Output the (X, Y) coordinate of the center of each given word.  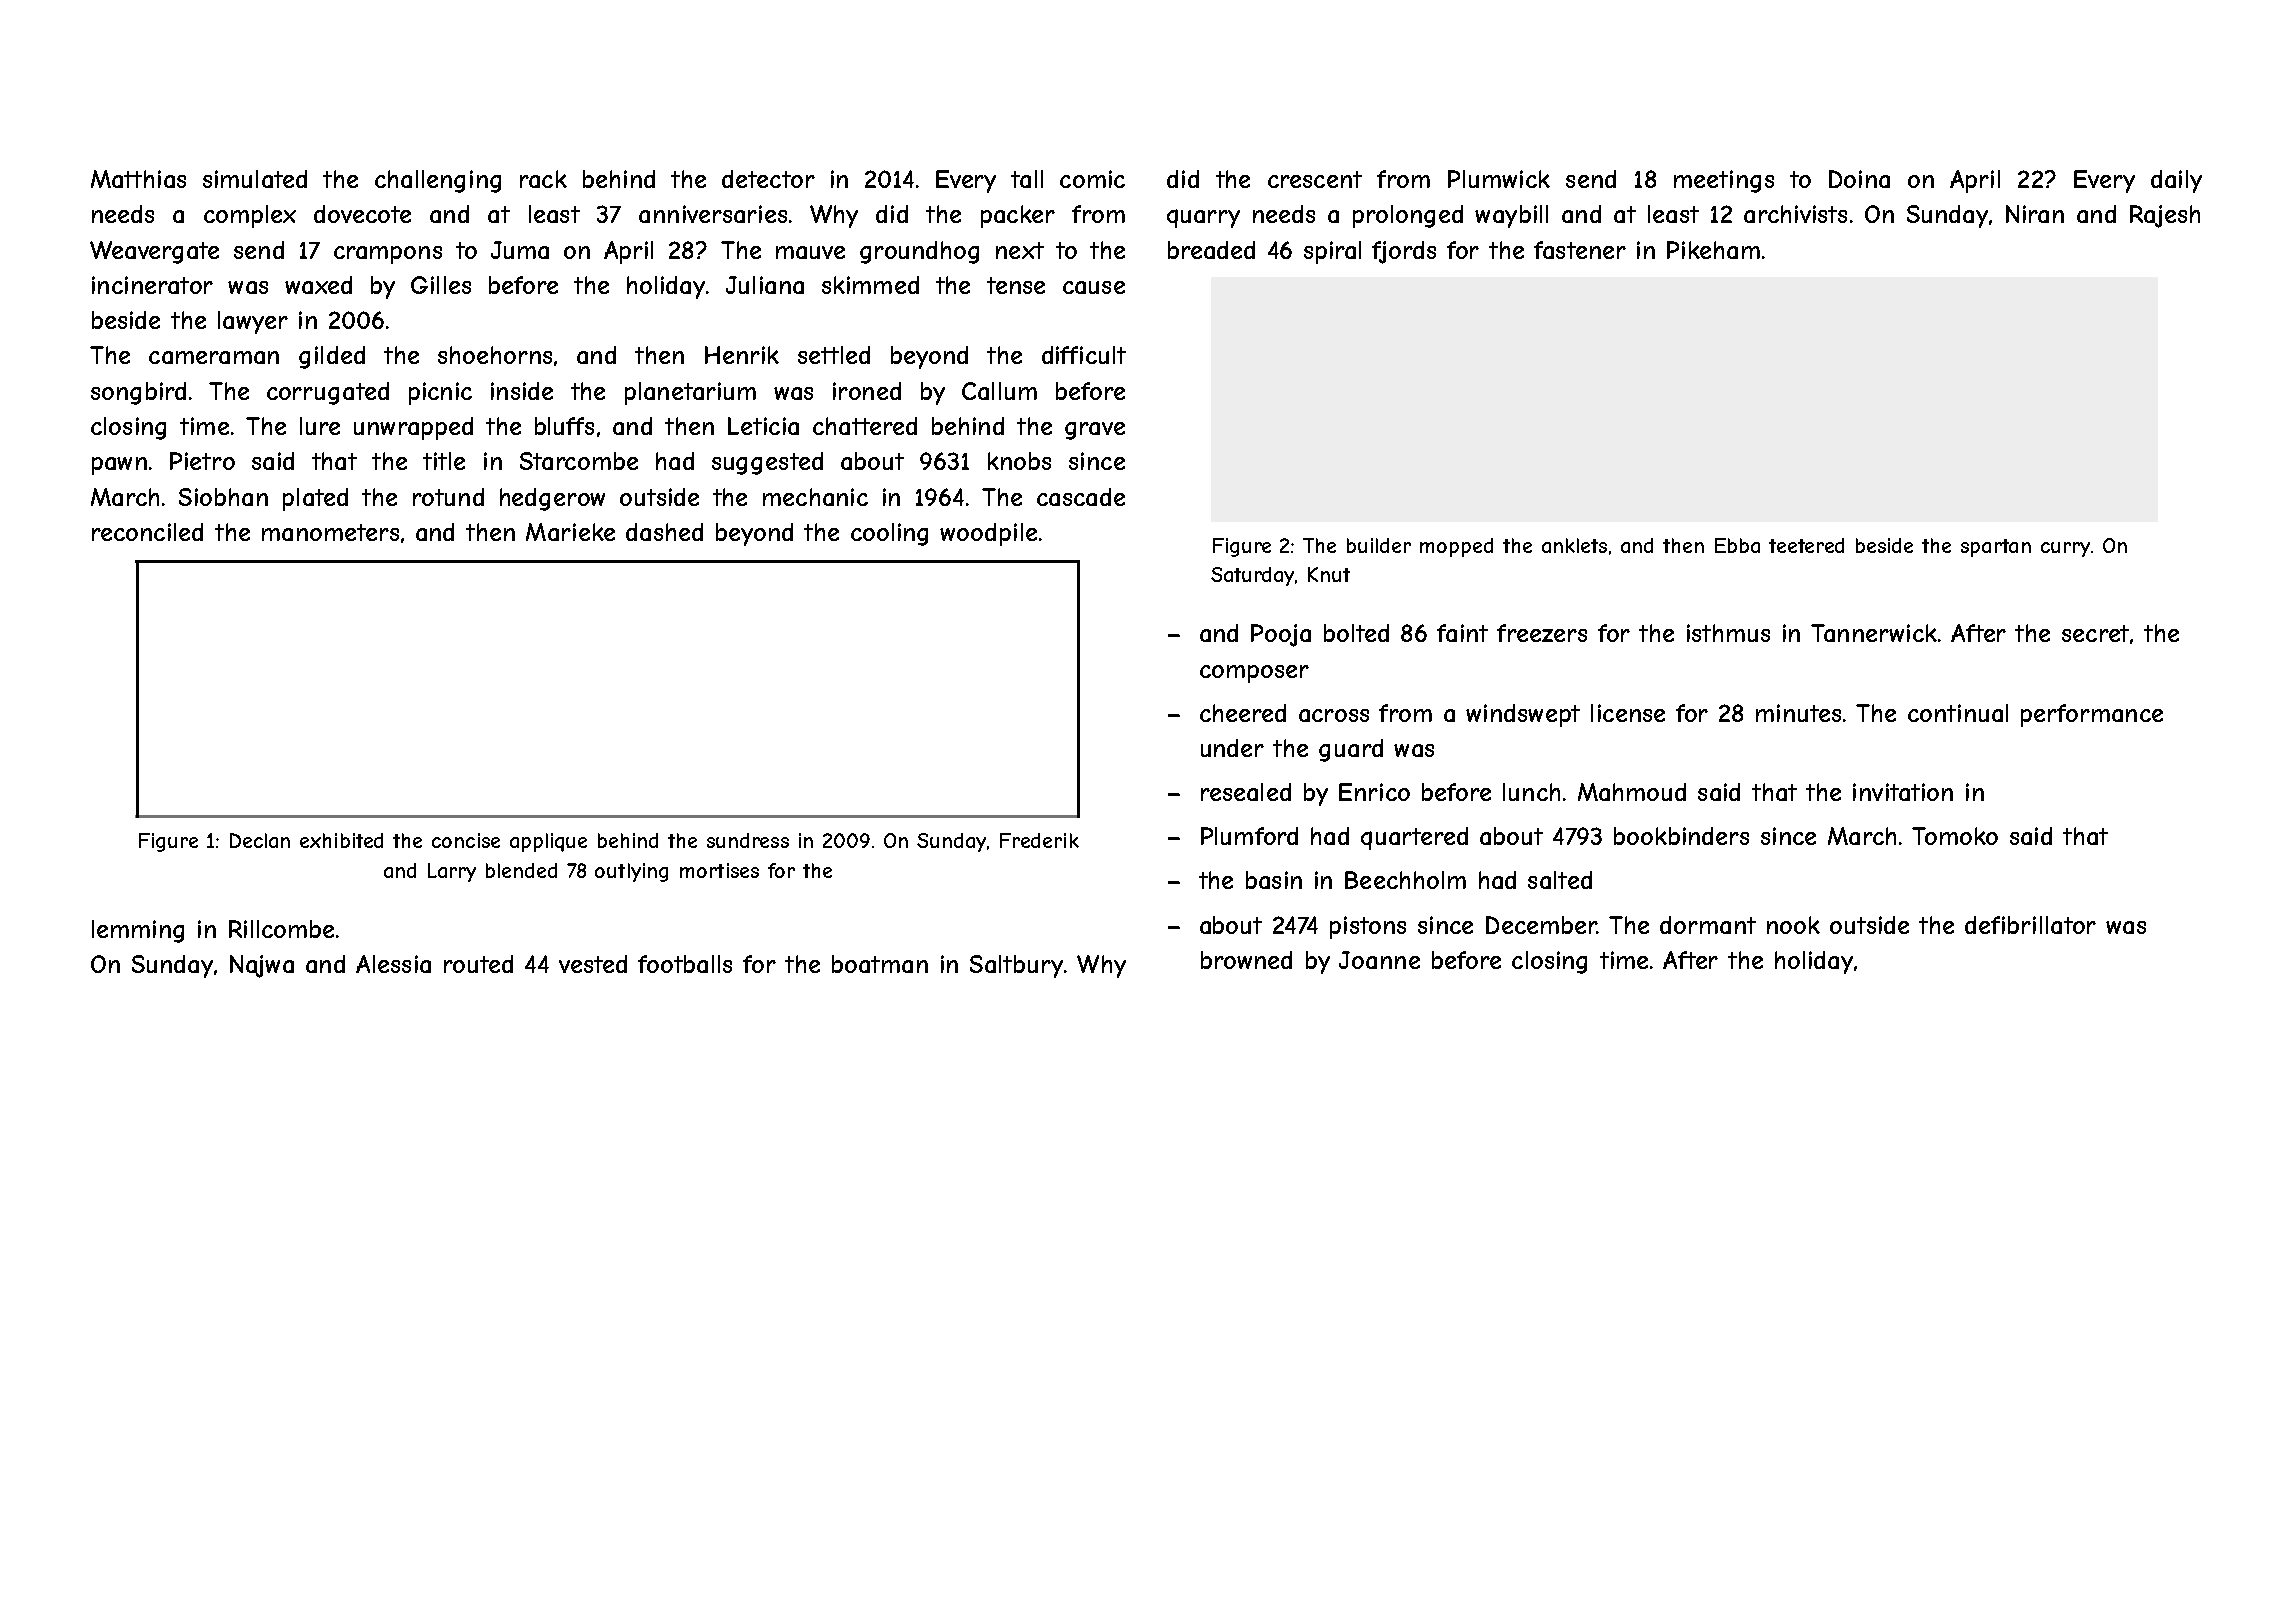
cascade (1081, 497)
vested (593, 964)
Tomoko (1955, 836)
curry (2065, 549)
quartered (1414, 838)
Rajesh (2165, 216)
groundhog (919, 252)
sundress (748, 840)
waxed (318, 285)
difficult (1084, 355)
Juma (520, 250)
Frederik (1039, 840)
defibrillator (2030, 925)
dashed (664, 532)
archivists (1795, 214)
